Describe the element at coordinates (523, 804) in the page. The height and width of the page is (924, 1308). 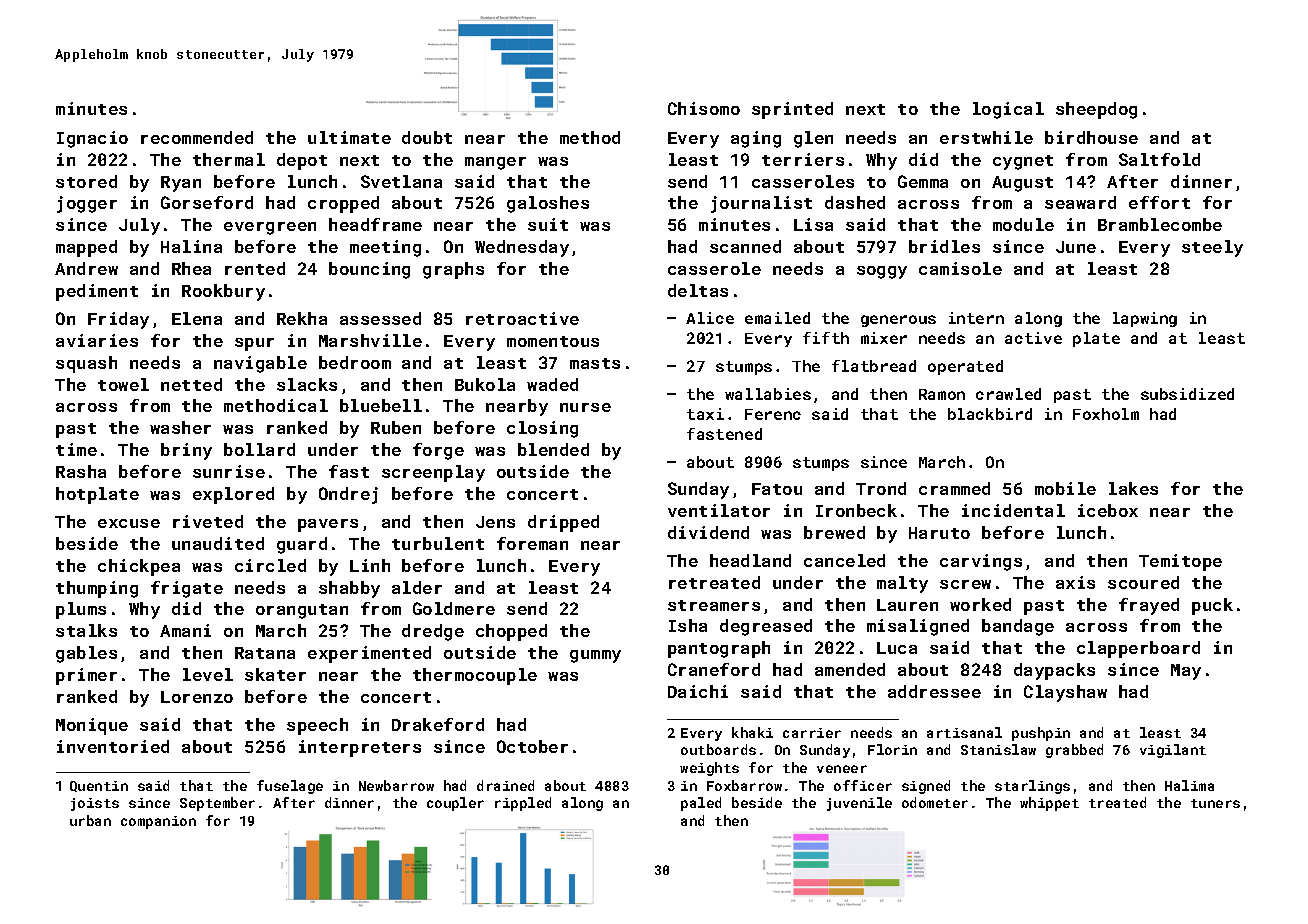
I see `rippled` at that location.
